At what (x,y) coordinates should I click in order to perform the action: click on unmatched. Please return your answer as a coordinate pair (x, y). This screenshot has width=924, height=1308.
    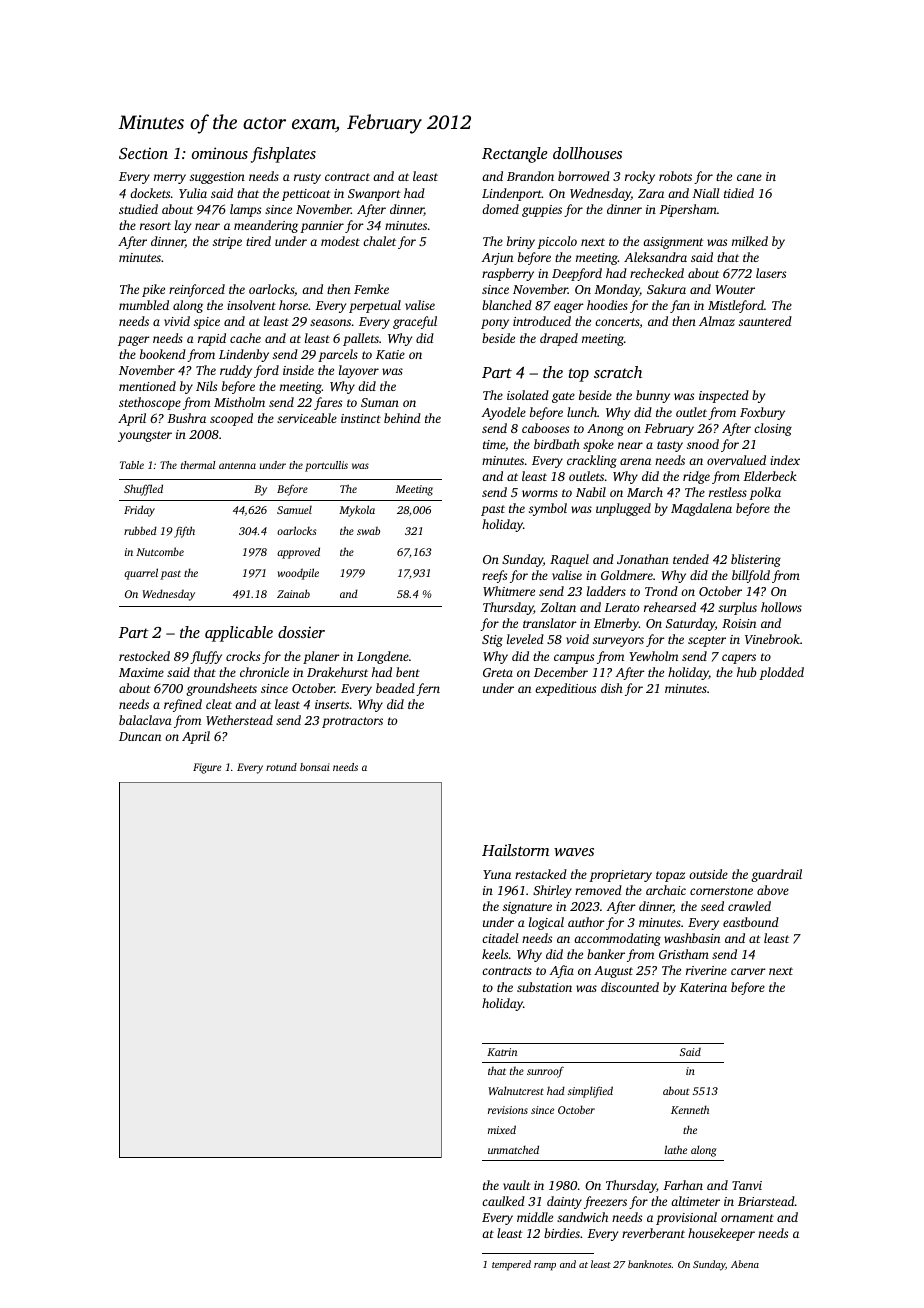
    Looking at the image, I should click on (513, 1149).
